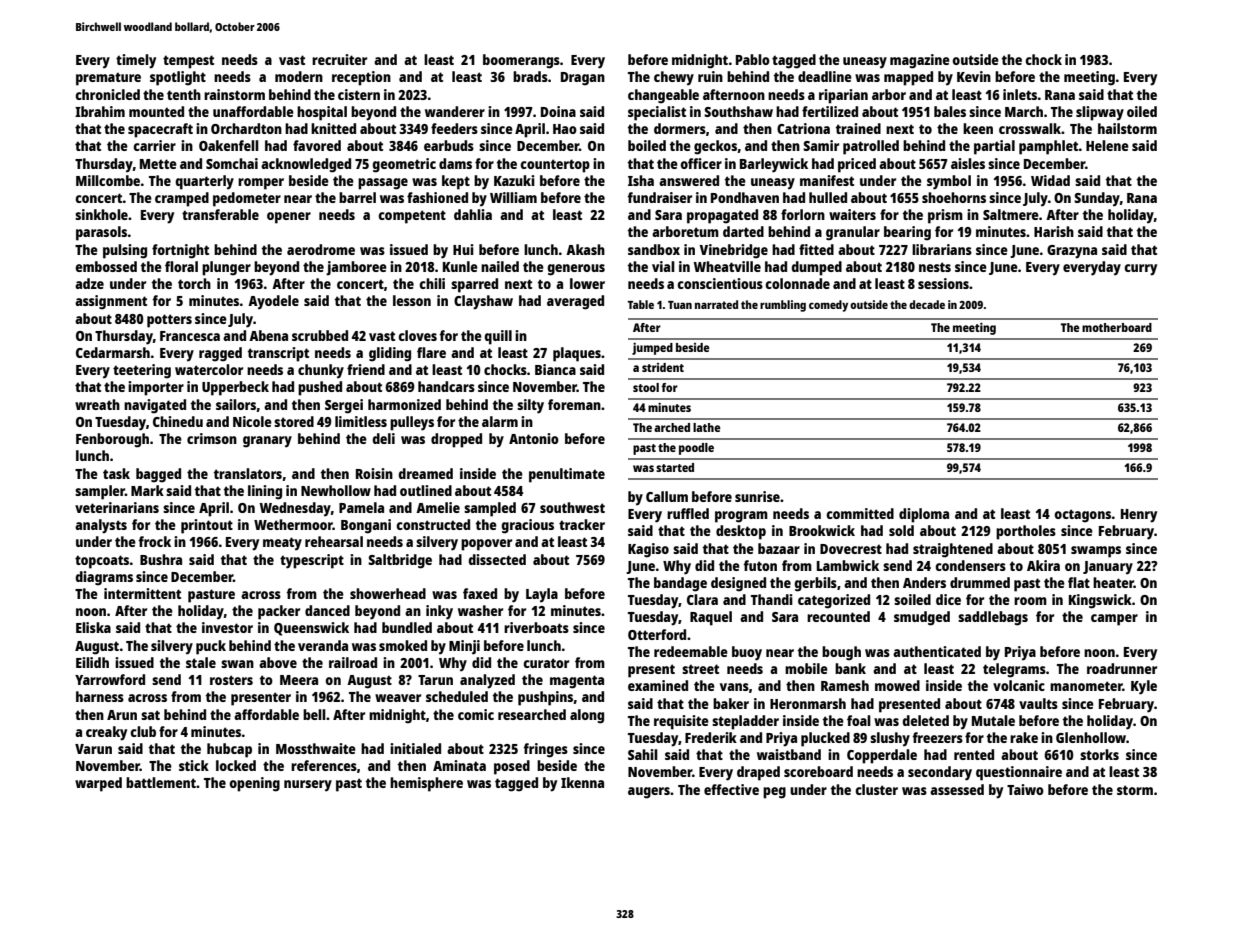 Image resolution: width=1233 pixels, height=952 pixels. What do you see at coordinates (521, 61) in the document?
I see `boomerangs` at bounding box center [521, 61].
